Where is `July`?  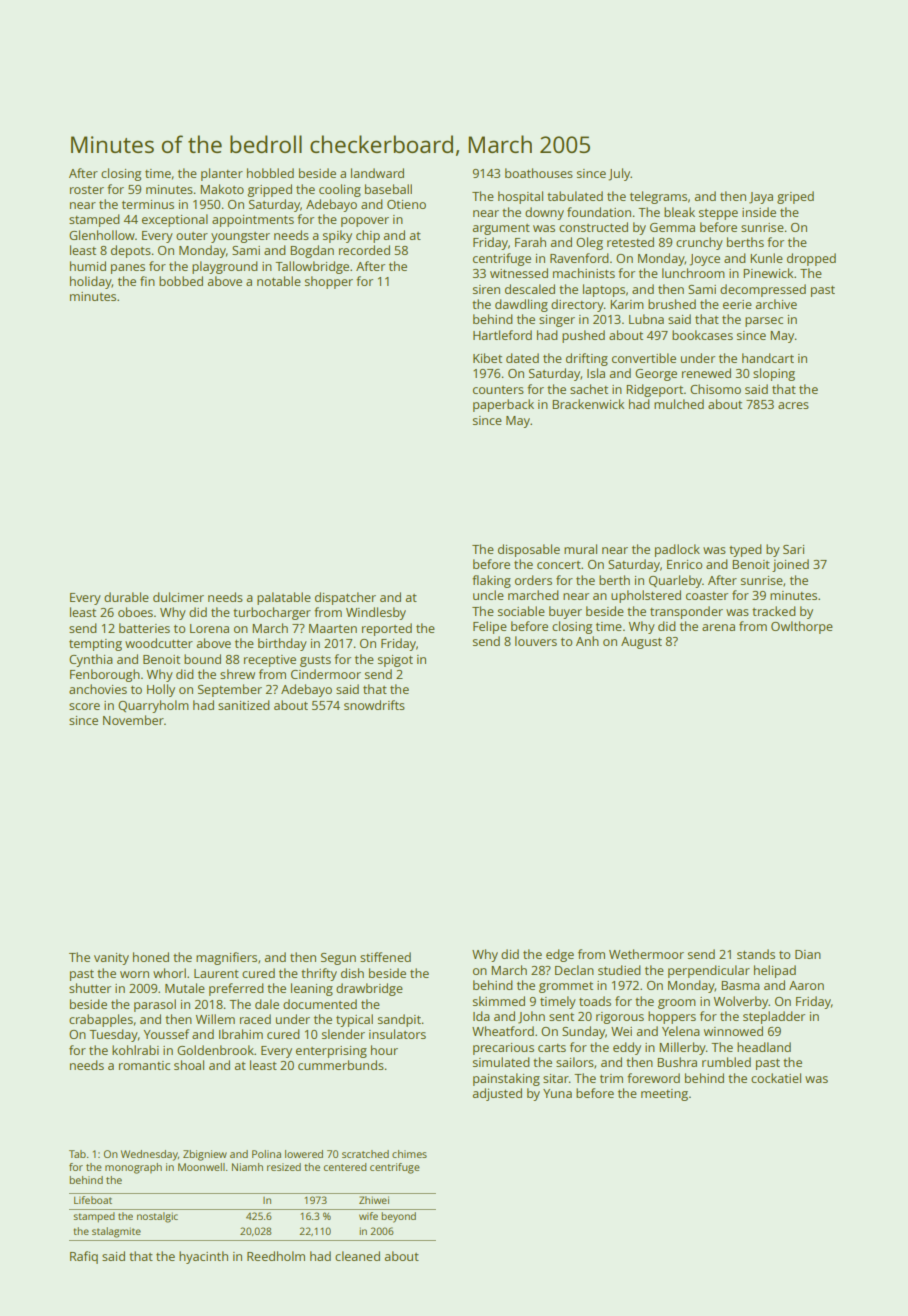 July is located at coordinates (619, 174).
